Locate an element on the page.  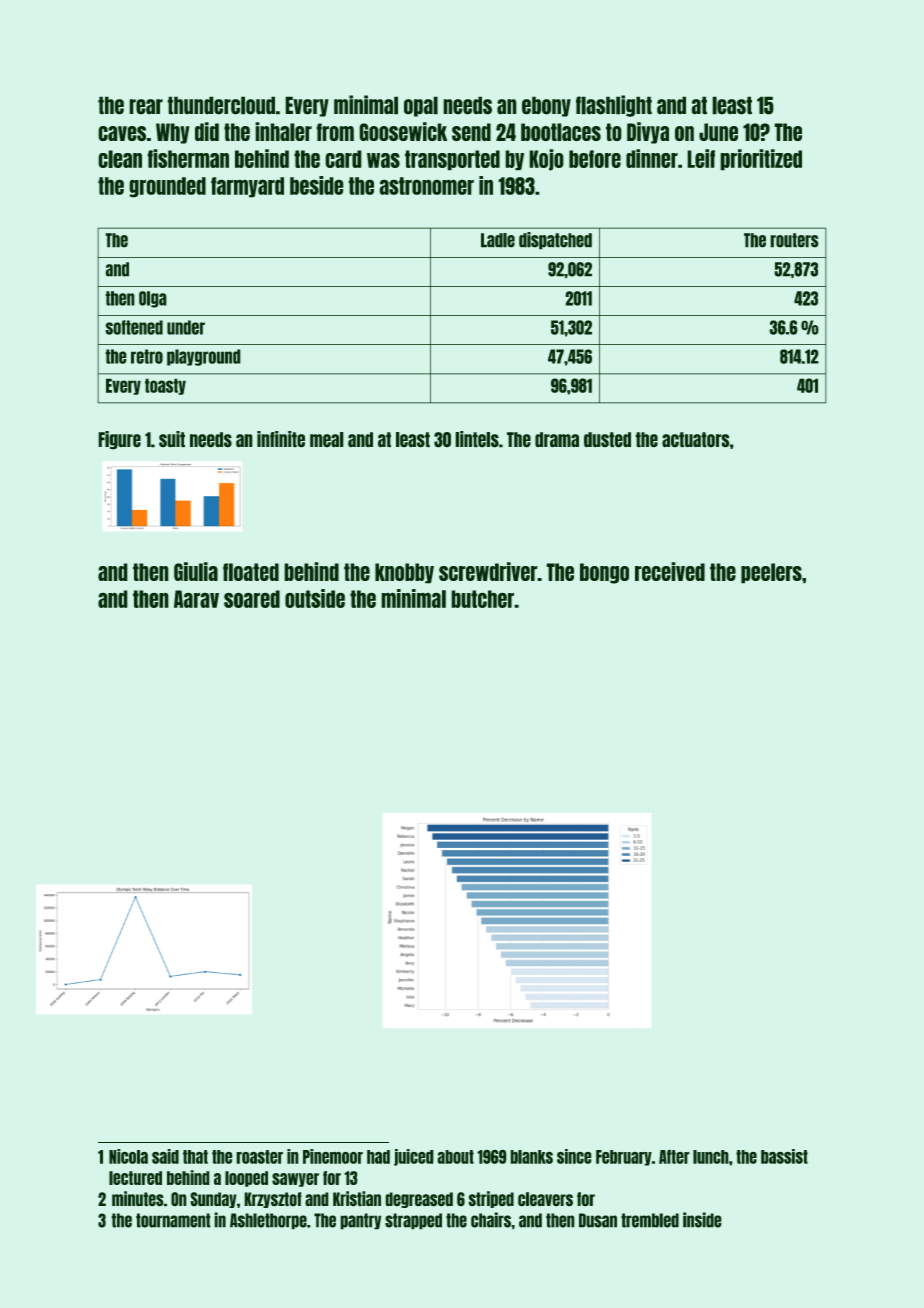
floated is located at coordinates (251, 572).
